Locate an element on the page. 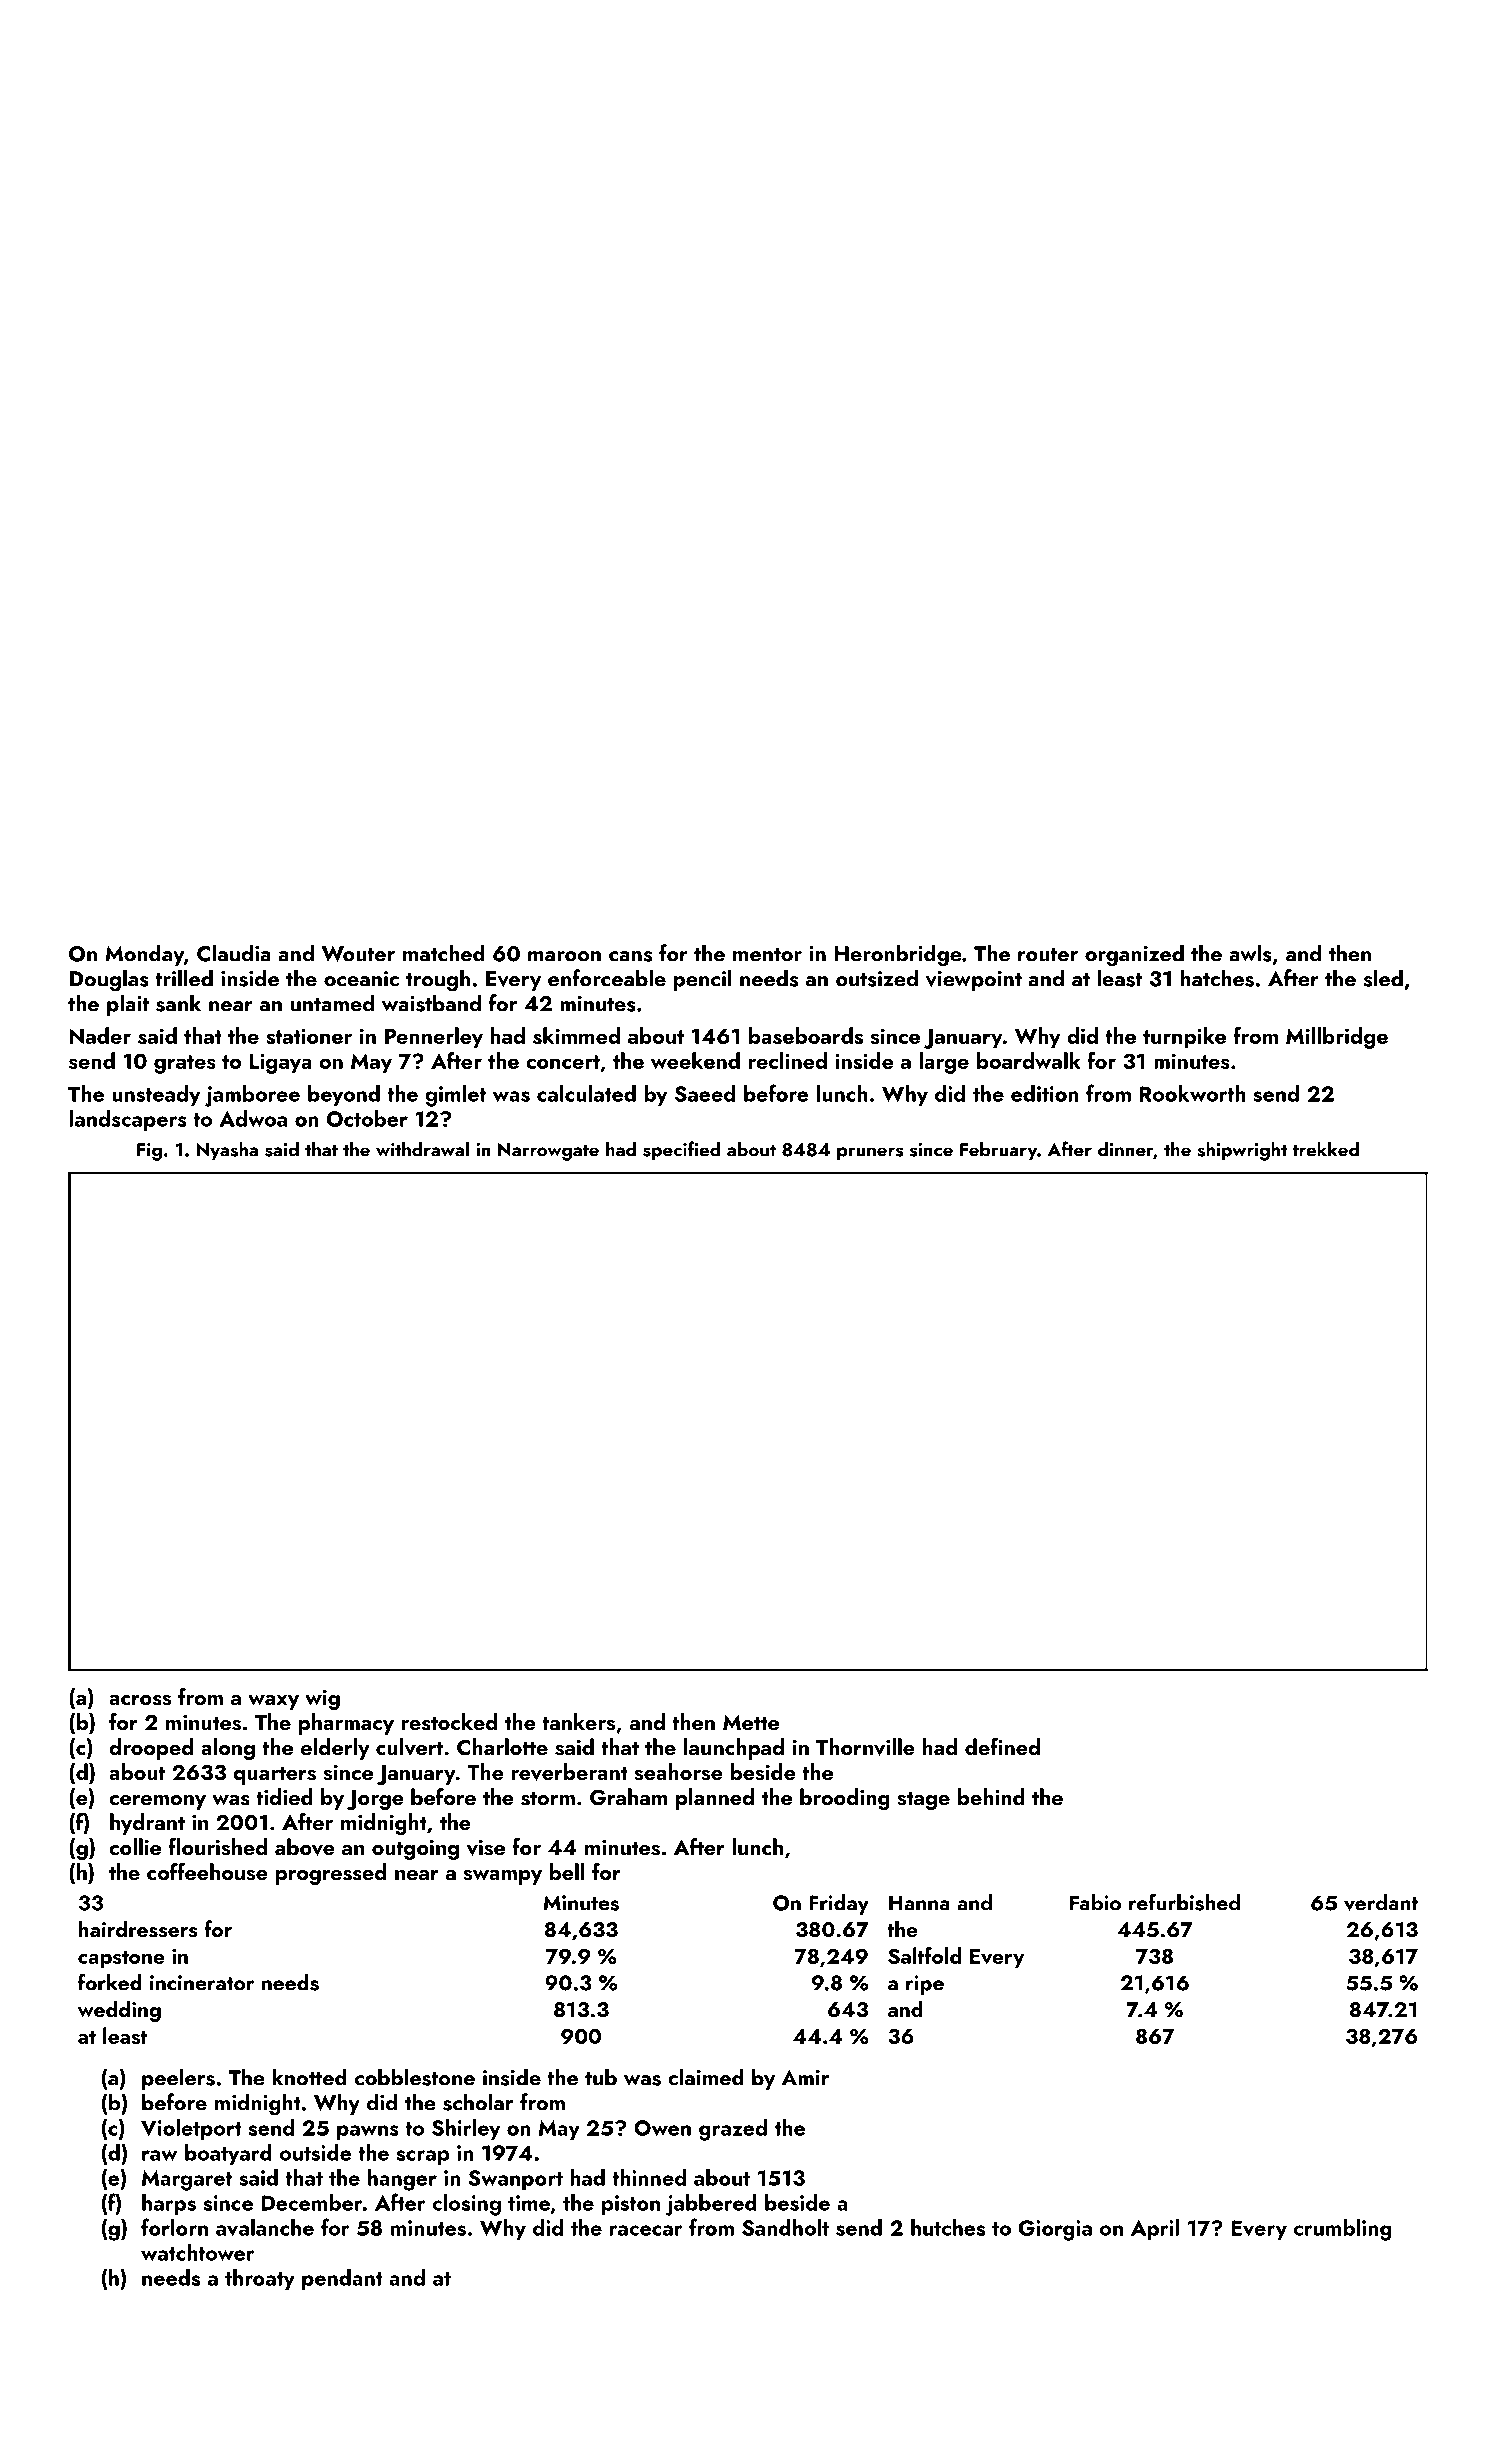 Image resolution: width=1496 pixels, height=2464 pixels. forlorn is located at coordinates (174, 2227).
